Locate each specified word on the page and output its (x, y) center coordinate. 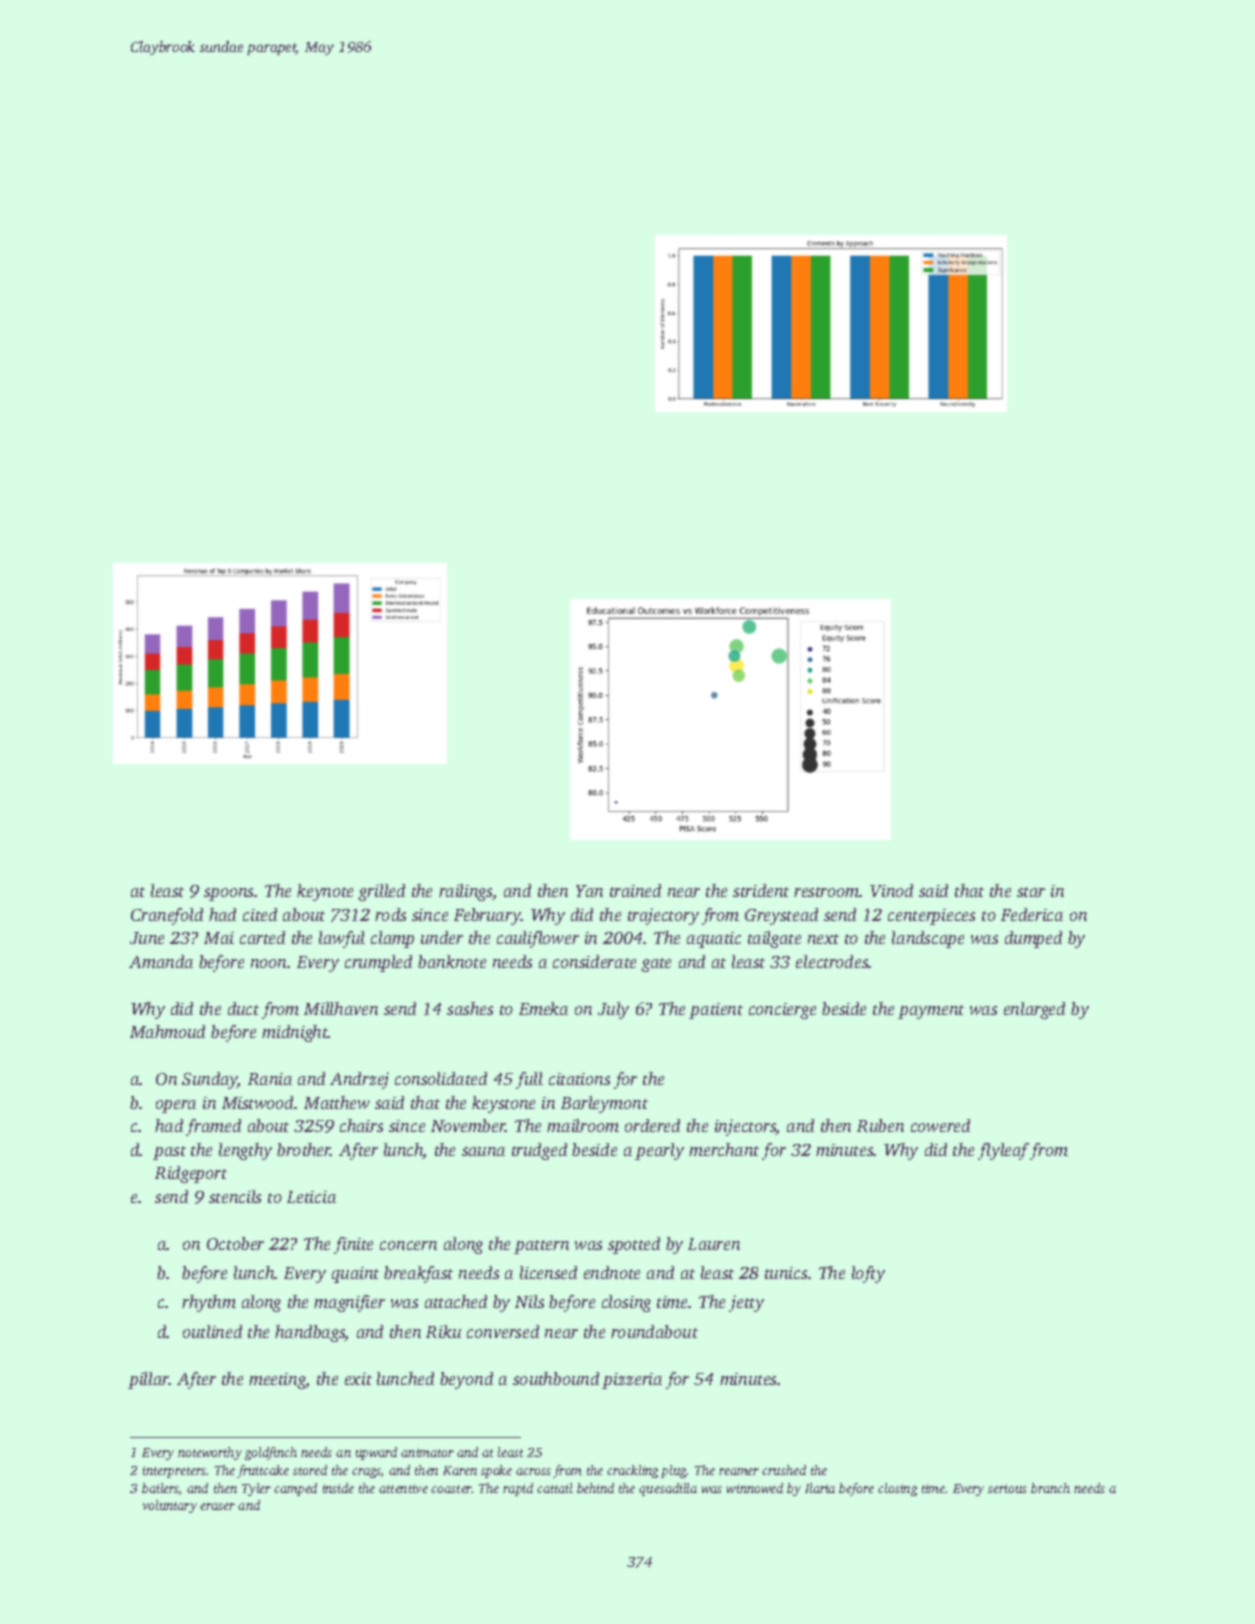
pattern (541, 1247)
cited (260, 914)
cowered (940, 1125)
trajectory (663, 916)
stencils (235, 1196)
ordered (652, 1125)
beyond (466, 1380)
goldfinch (271, 1453)
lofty (868, 1274)
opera (176, 1106)
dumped (1033, 939)
